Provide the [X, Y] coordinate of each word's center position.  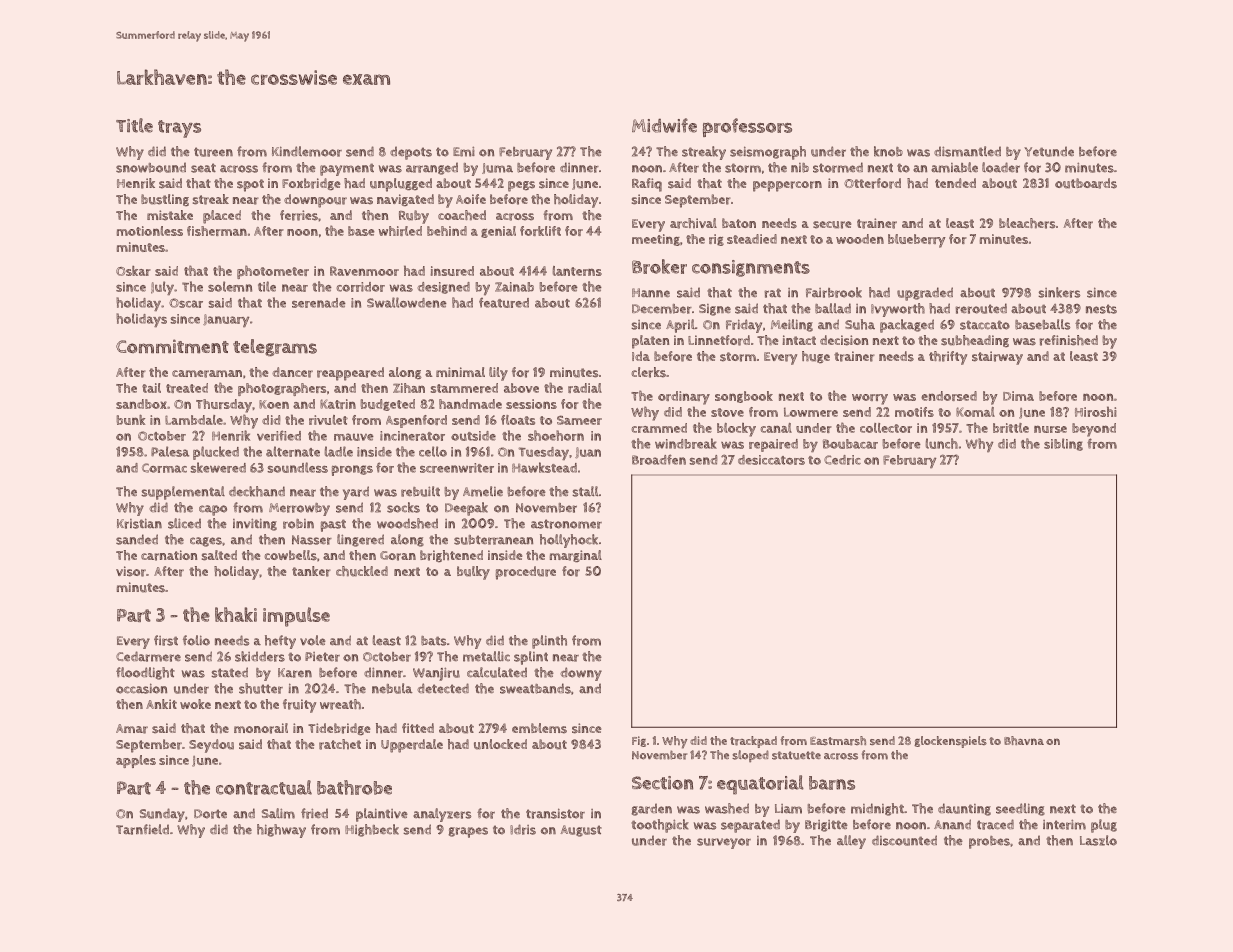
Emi [464, 151]
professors [747, 127]
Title [134, 125]
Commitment [172, 346]
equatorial [760, 785]
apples [136, 761]
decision [844, 340]
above [521, 388]
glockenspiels [950, 742]
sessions [531, 404]
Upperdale [412, 746]
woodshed [407, 523]
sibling [1063, 444]
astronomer [566, 524]
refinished [1069, 340]
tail [151, 388]
